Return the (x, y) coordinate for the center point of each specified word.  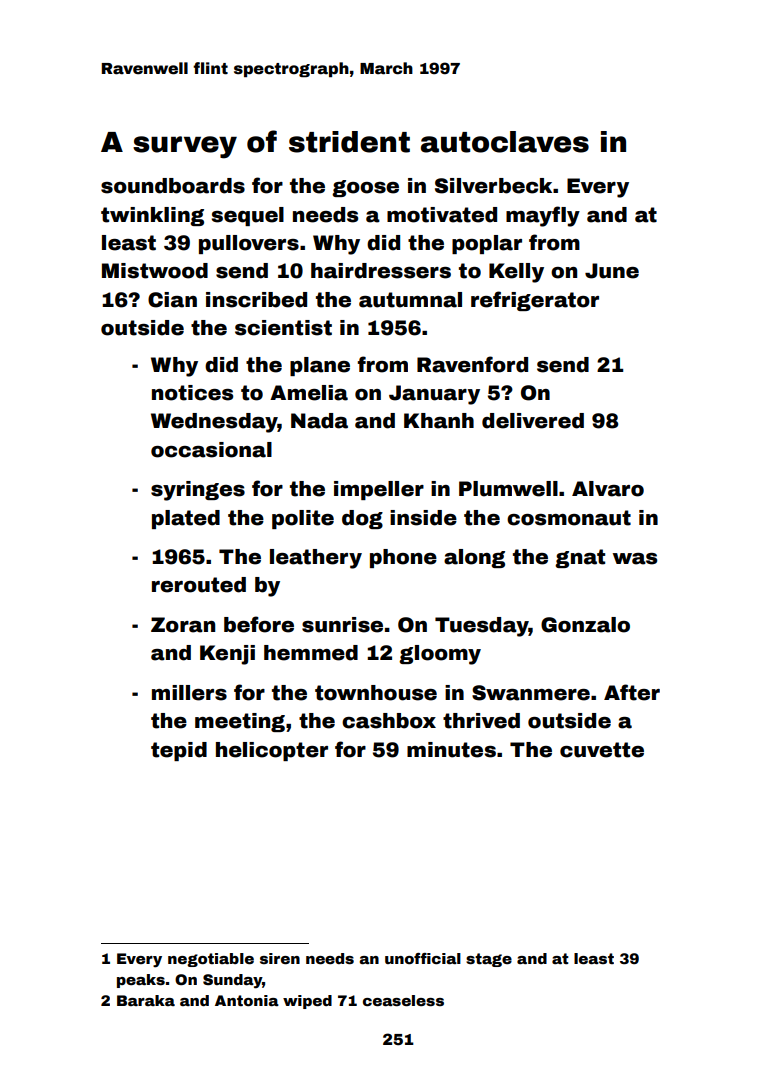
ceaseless (403, 1000)
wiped (307, 1002)
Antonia (247, 1000)
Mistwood (155, 271)
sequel (247, 216)
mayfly (543, 216)
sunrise (342, 625)
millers (189, 693)
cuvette (602, 750)
